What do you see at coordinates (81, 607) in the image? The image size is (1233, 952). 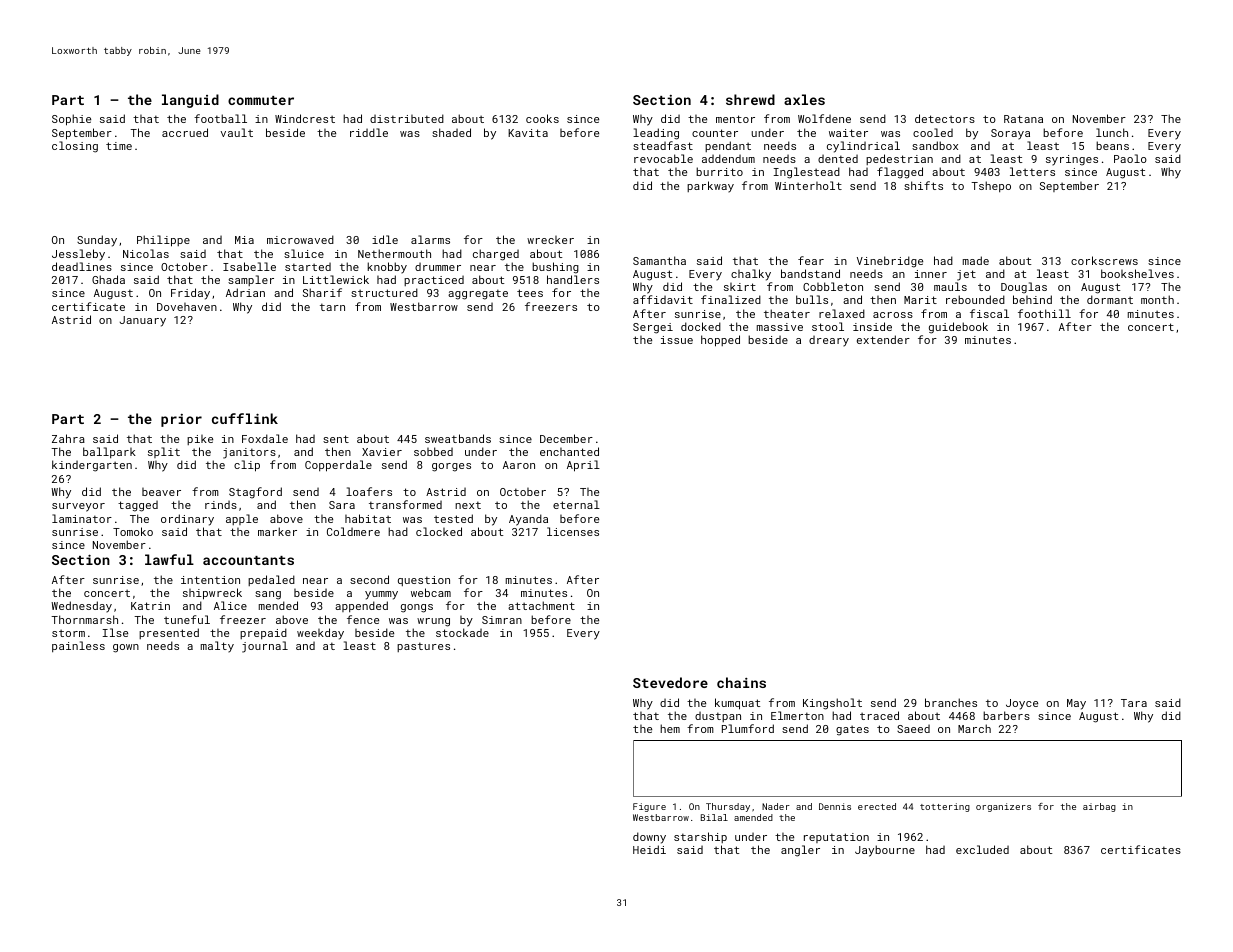 I see `Wednesday` at bounding box center [81, 607].
